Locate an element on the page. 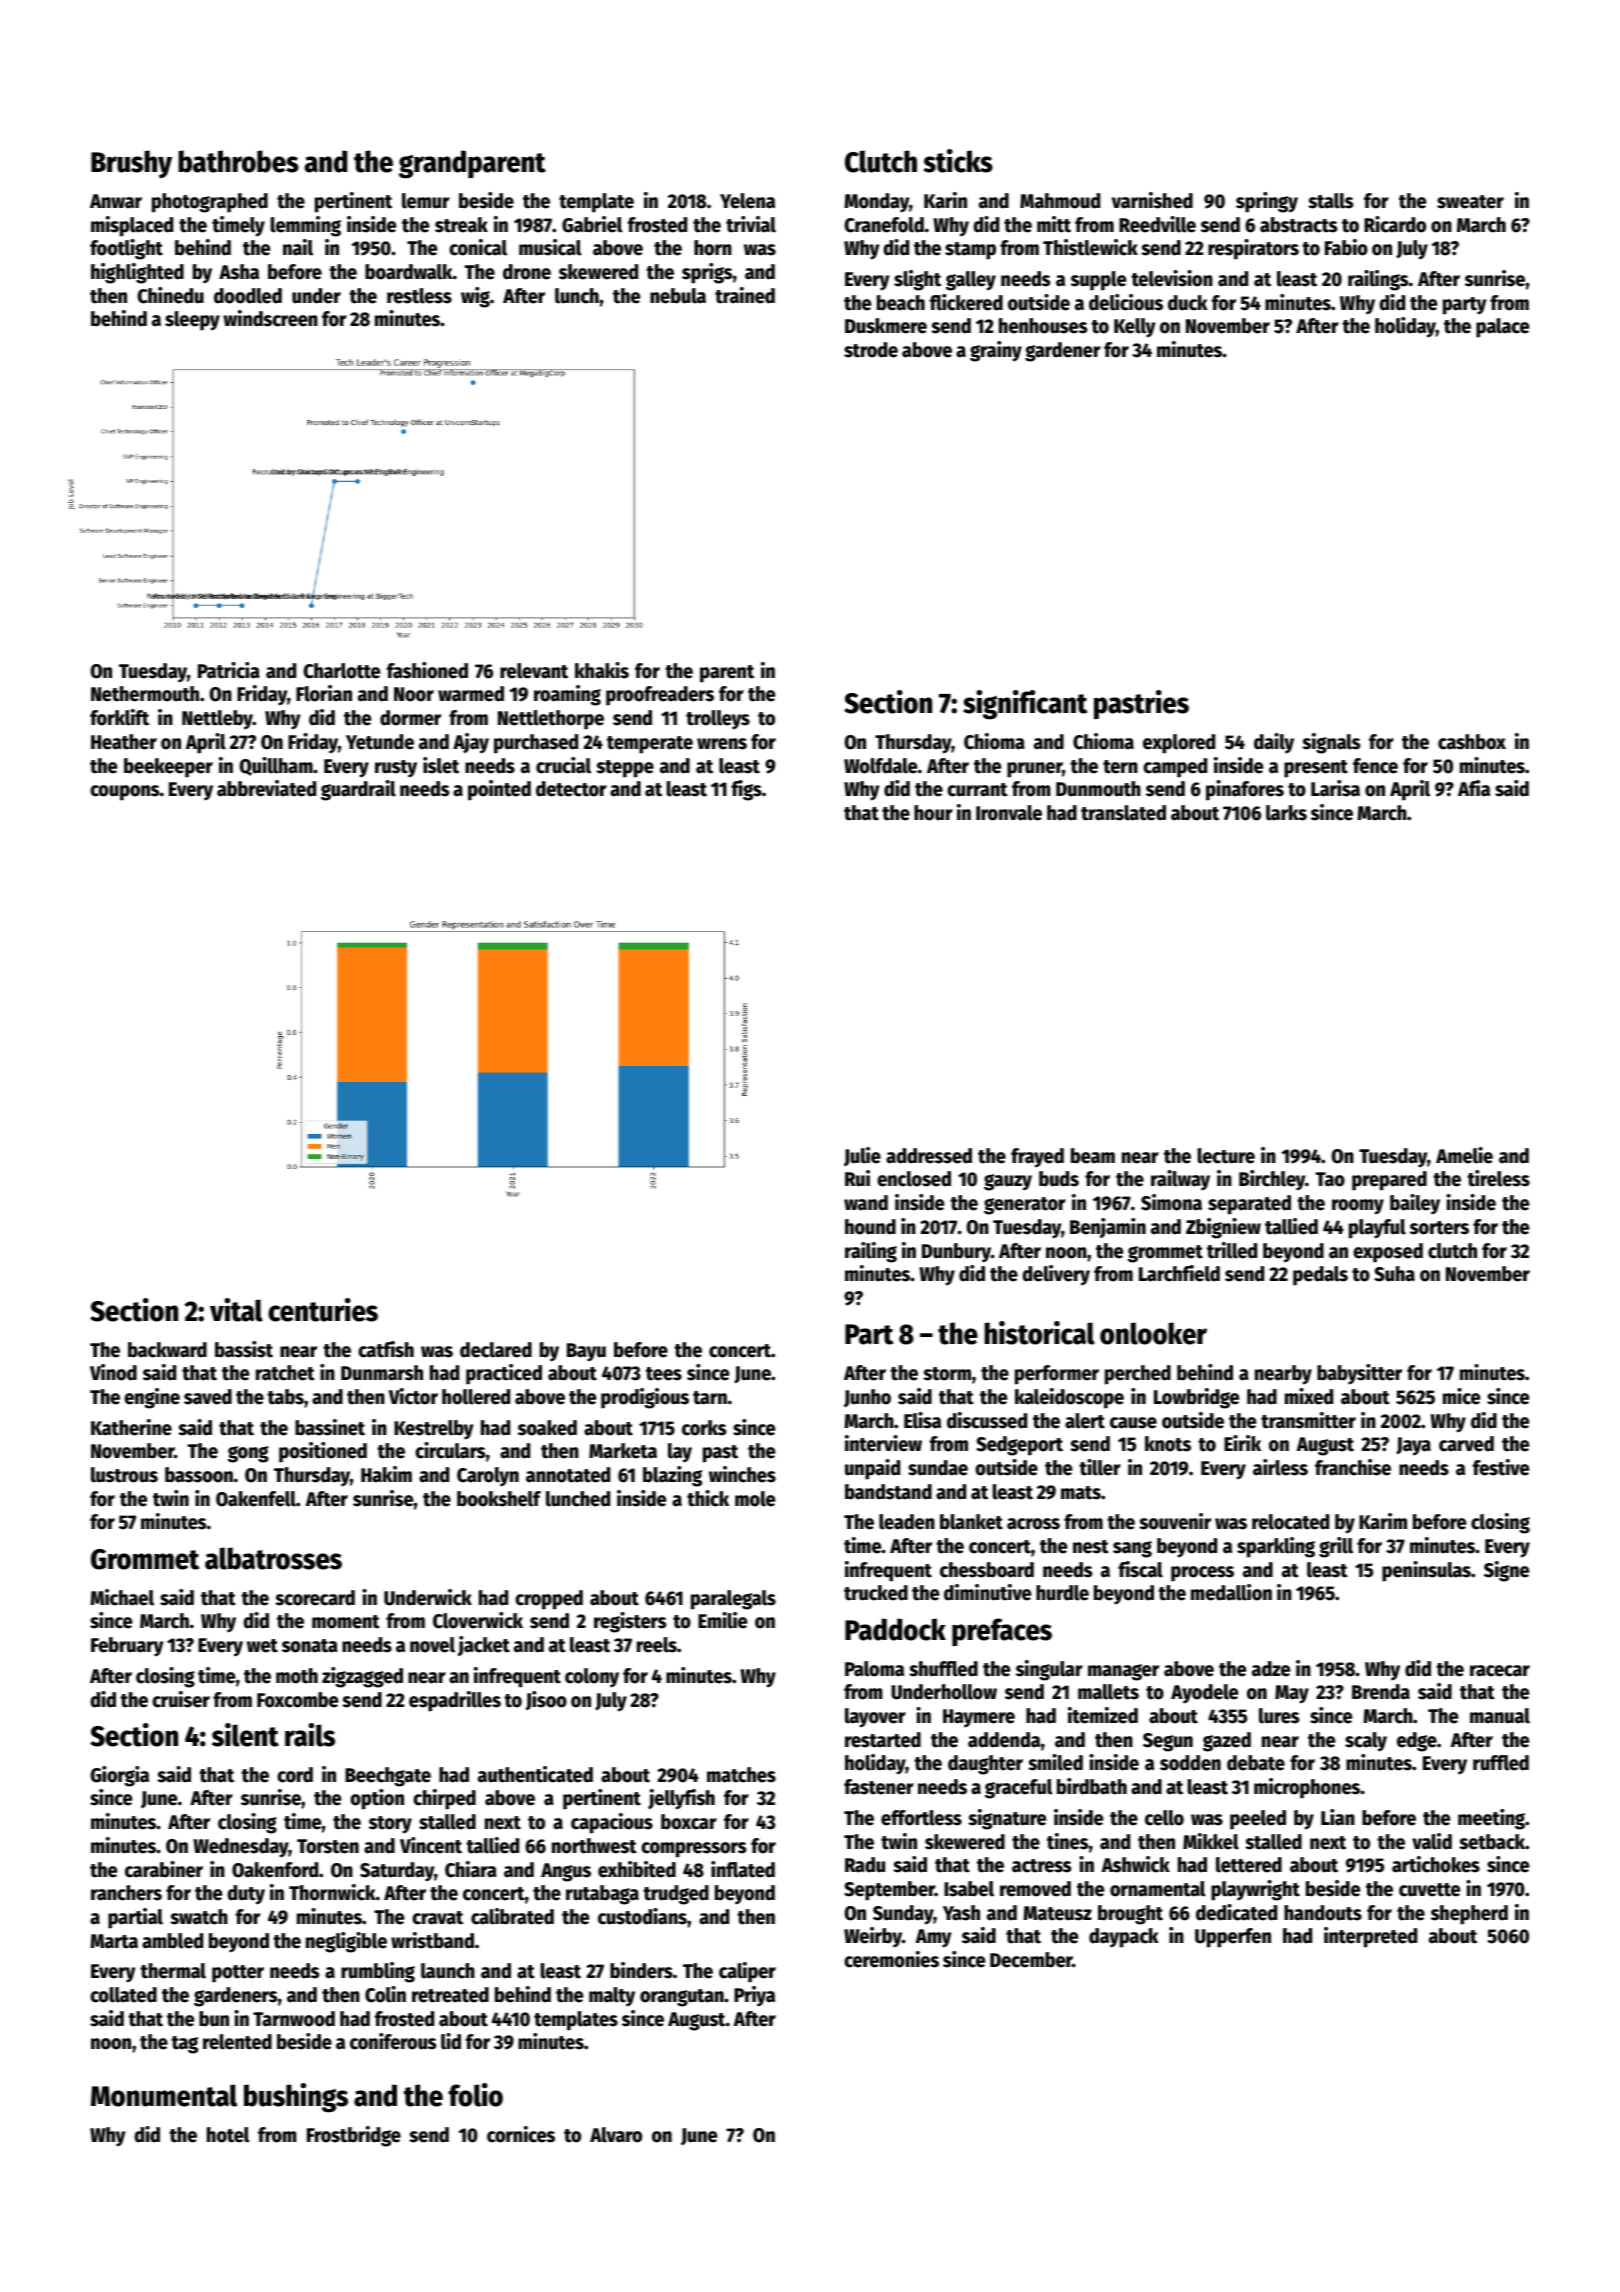 The width and height of the page is (1620, 2292). ceremonies is located at coordinates (891, 1959).
